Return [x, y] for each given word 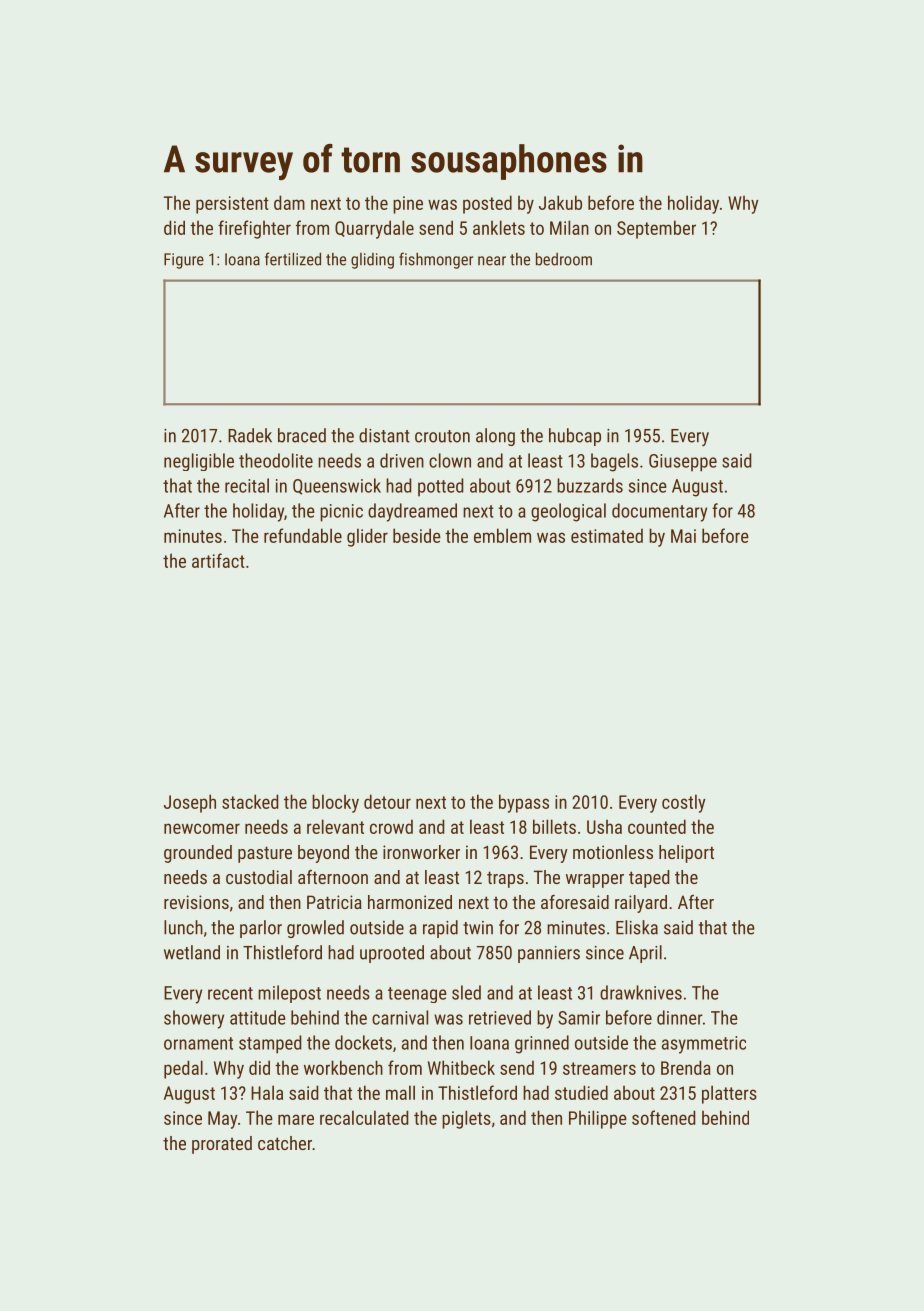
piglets [466, 1119]
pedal [183, 1069]
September [656, 229]
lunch [183, 927]
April [645, 954]
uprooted [392, 954]
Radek [250, 435]
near [492, 261]
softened [664, 1117]
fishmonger [436, 260]
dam [289, 202]
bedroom [564, 259]
